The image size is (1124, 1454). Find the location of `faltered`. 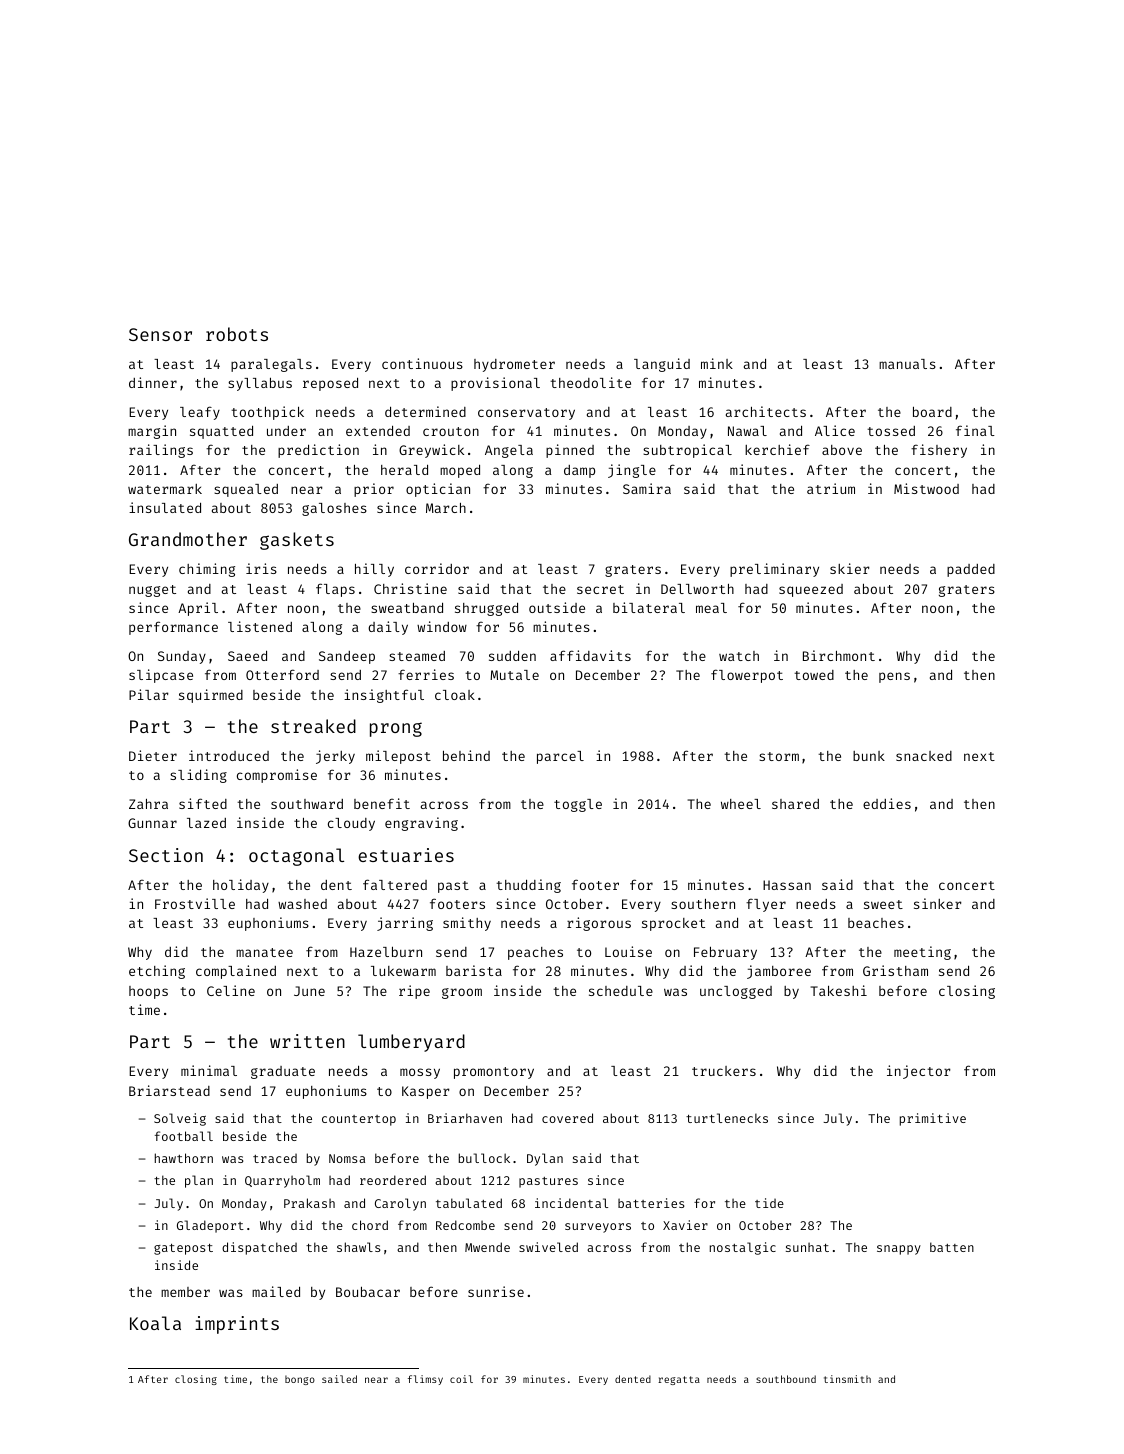

faltered is located at coordinates (395, 884).
